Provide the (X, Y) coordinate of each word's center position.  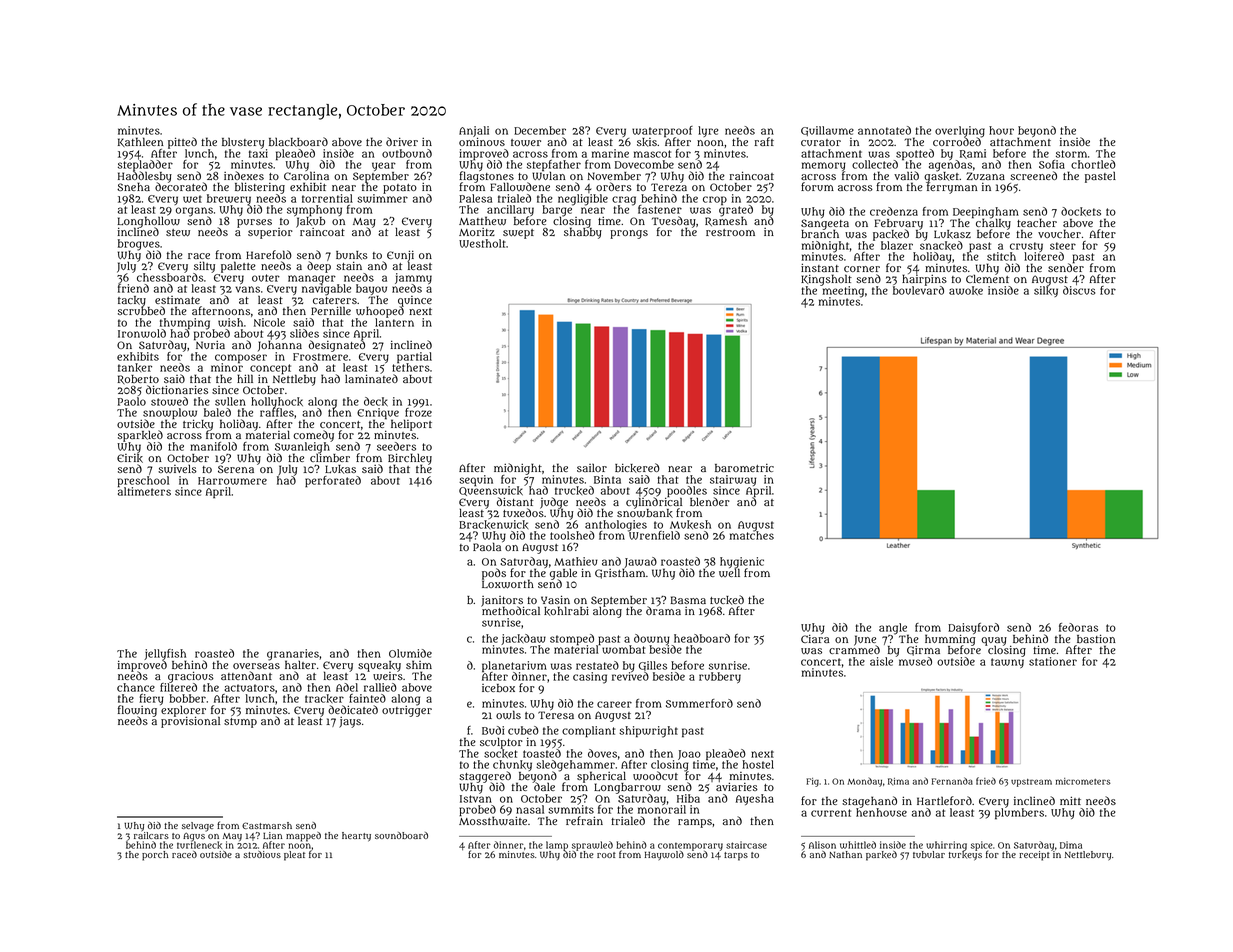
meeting (843, 292)
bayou (371, 290)
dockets (1081, 211)
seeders (396, 446)
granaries (293, 655)
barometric (744, 468)
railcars (151, 835)
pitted (182, 143)
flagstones (486, 177)
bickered (637, 468)
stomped (572, 639)
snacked (941, 245)
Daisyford (973, 629)
